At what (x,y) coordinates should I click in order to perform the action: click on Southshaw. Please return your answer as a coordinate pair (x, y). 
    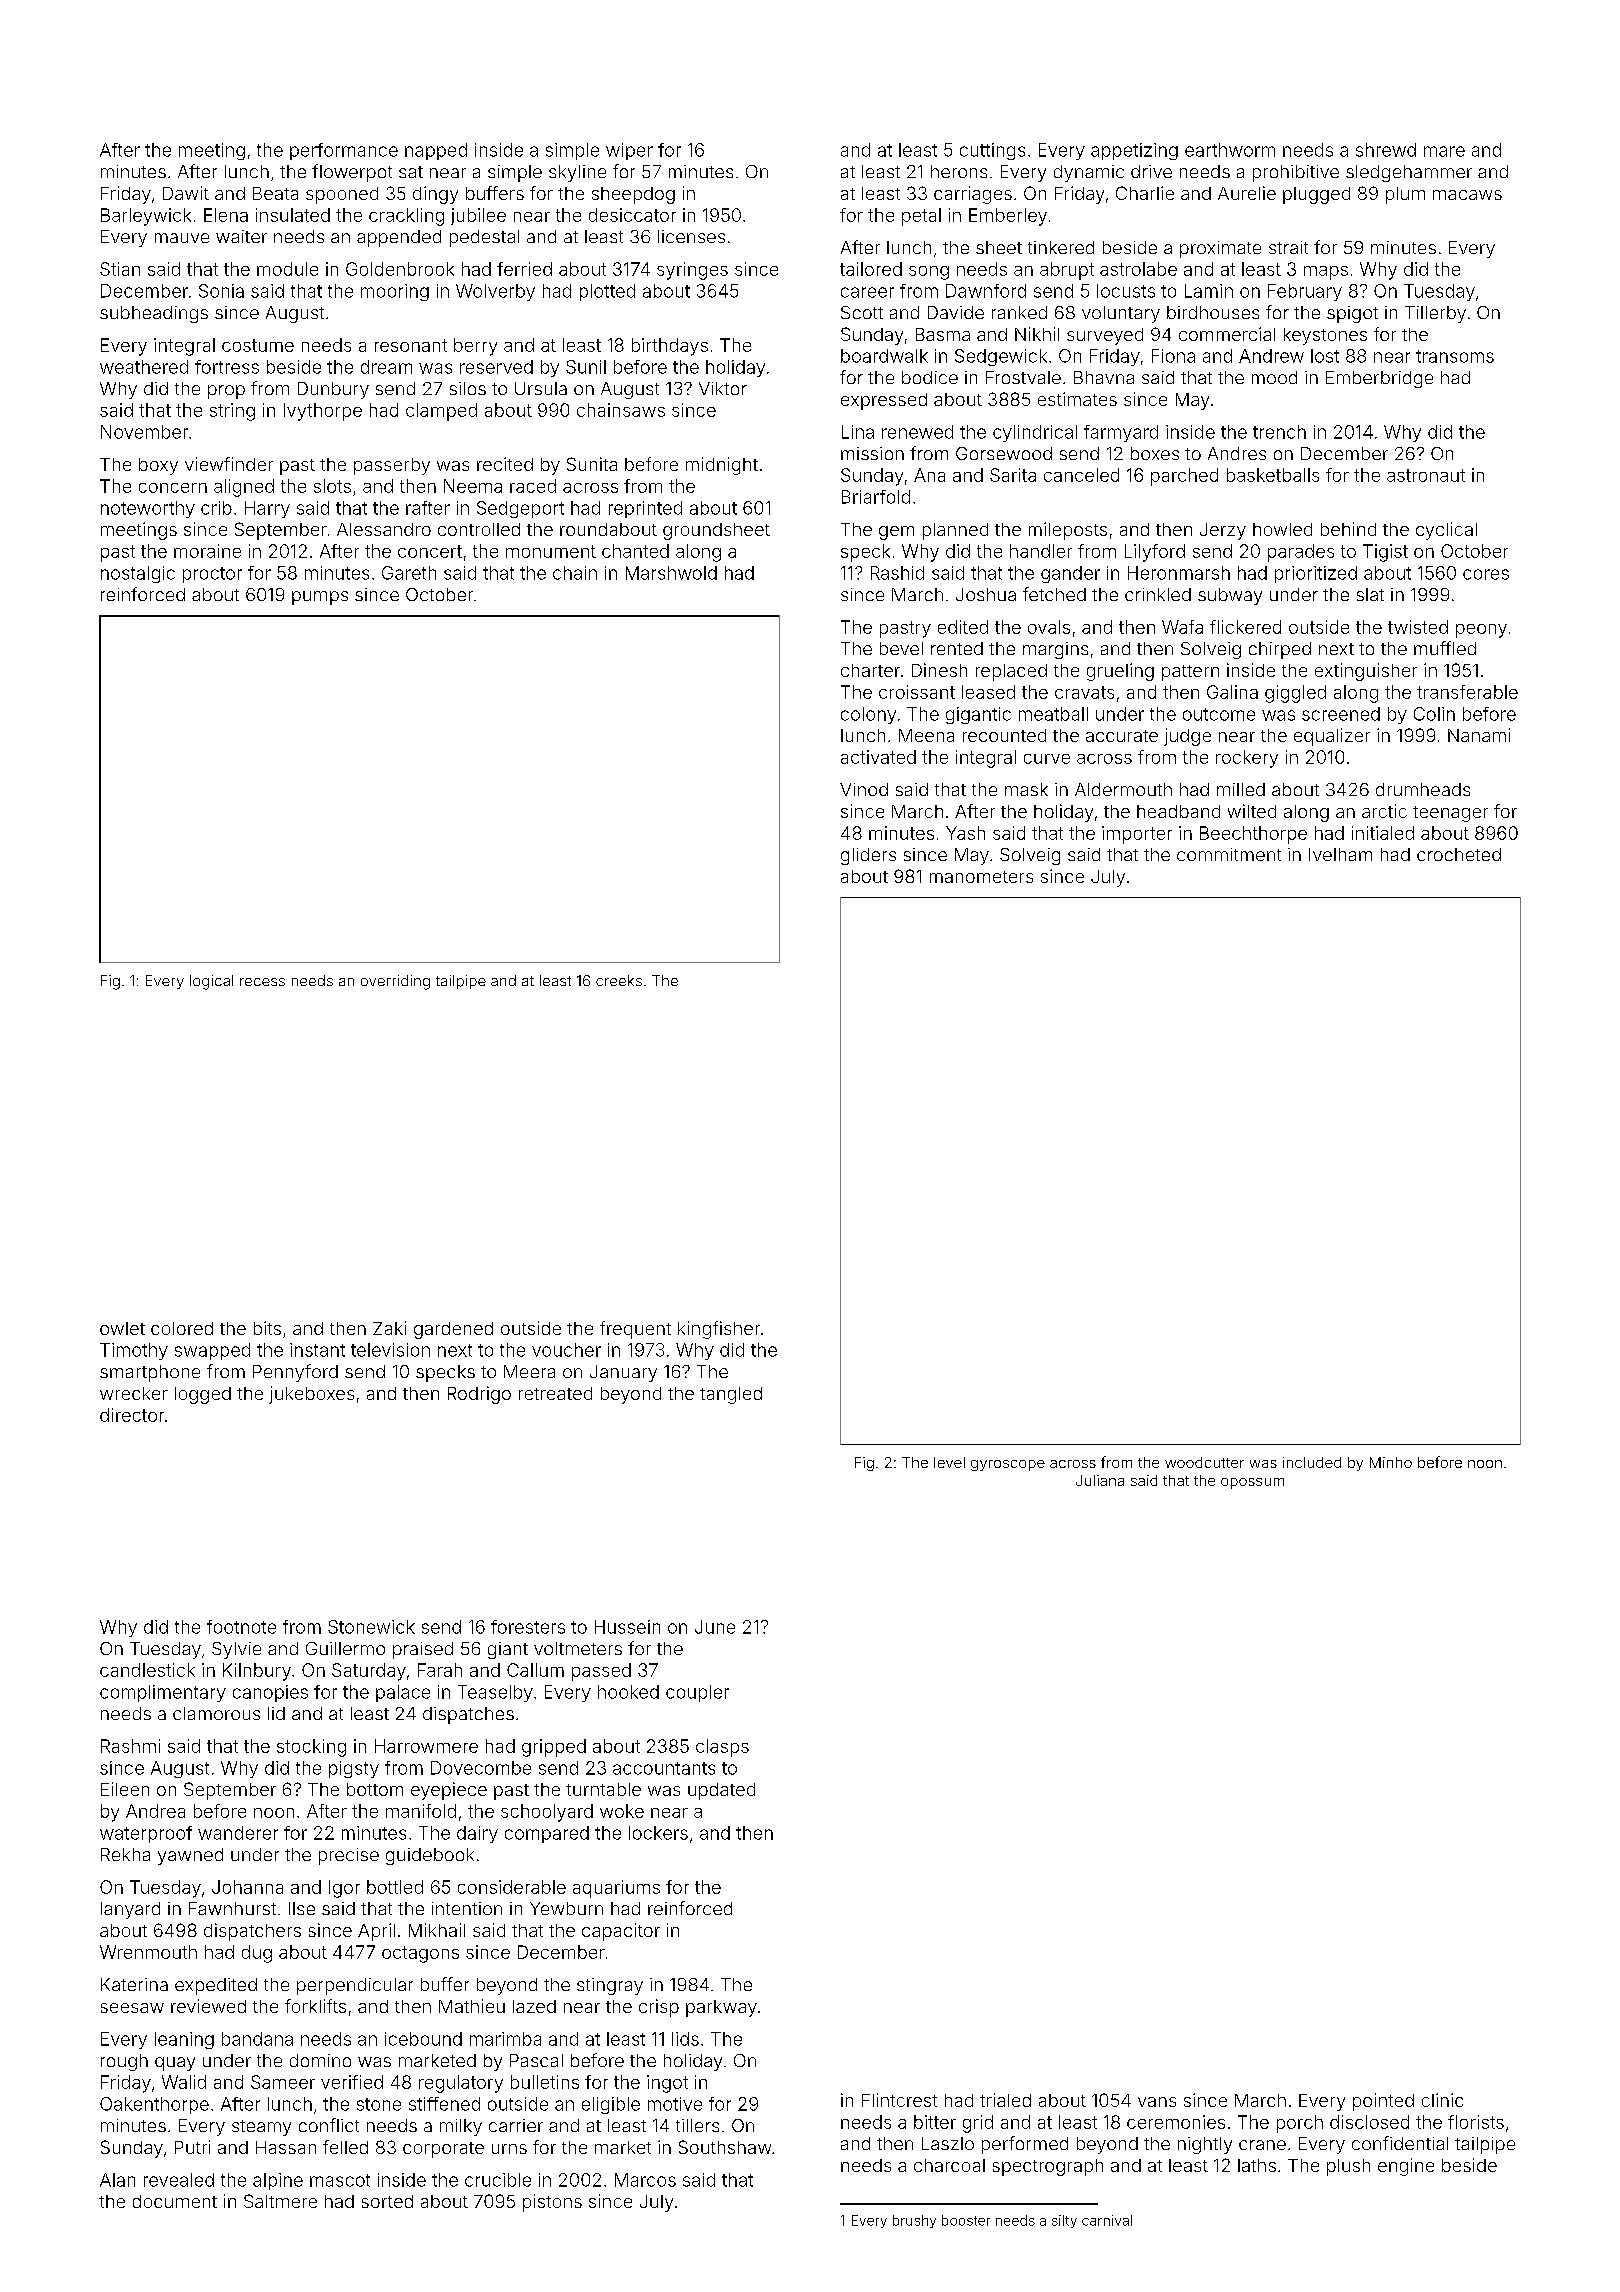
    Looking at the image, I should click on (725, 2147).
